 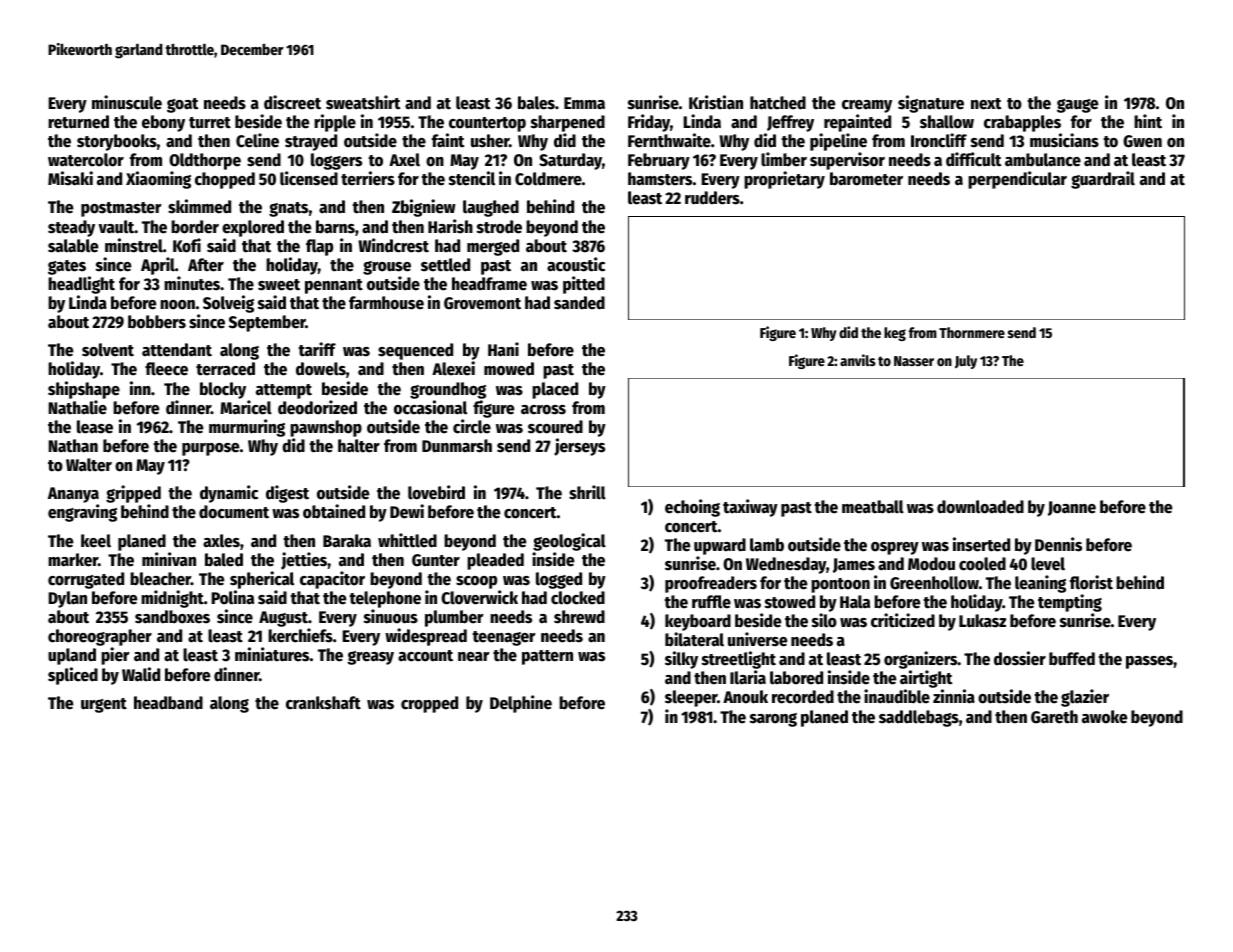 What do you see at coordinates (972, 332) in the screenshot?
I see `Thornmere` at bounding box center [972, 332].
